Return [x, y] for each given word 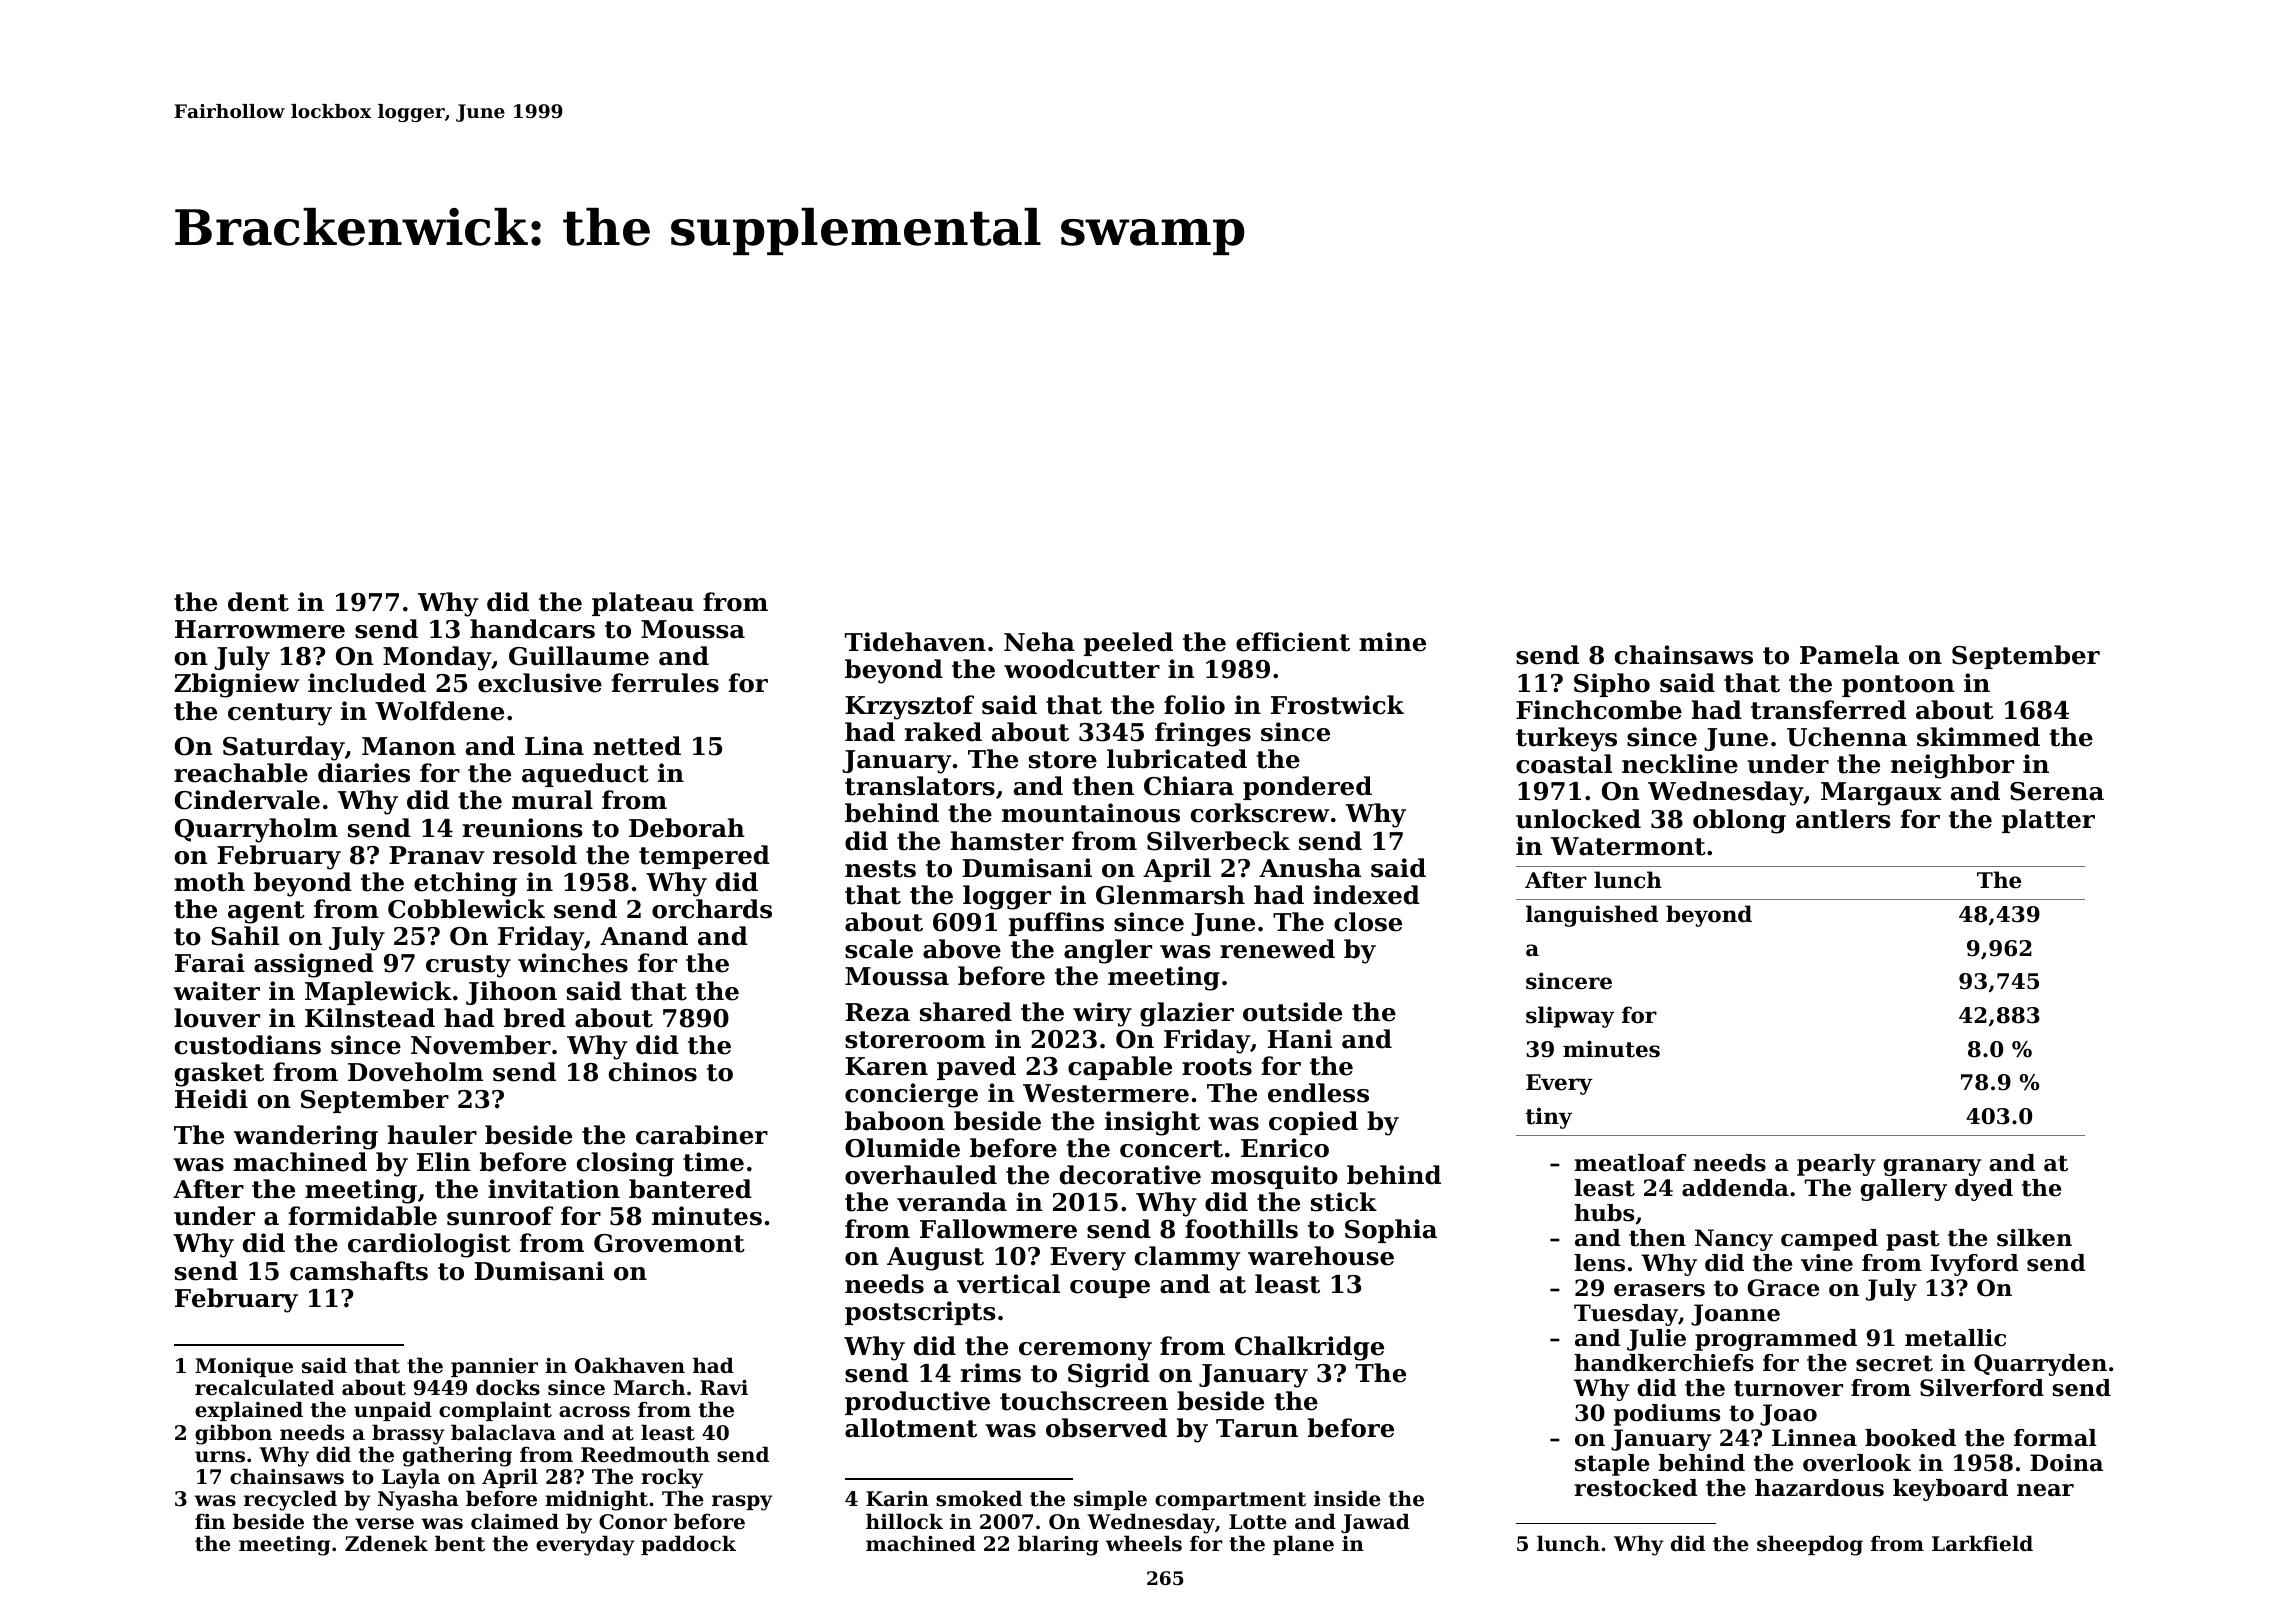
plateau [643, 604]
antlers [1843, 819]
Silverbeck [1218, 841]
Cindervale [247, 800]
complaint [495, 1411]
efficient [1293, 642]
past [1912, 1240]
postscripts [920, 1313]
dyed [1984, 1190]
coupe [1110, 1289]
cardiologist [429, 1245]
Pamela [1849, 655]
